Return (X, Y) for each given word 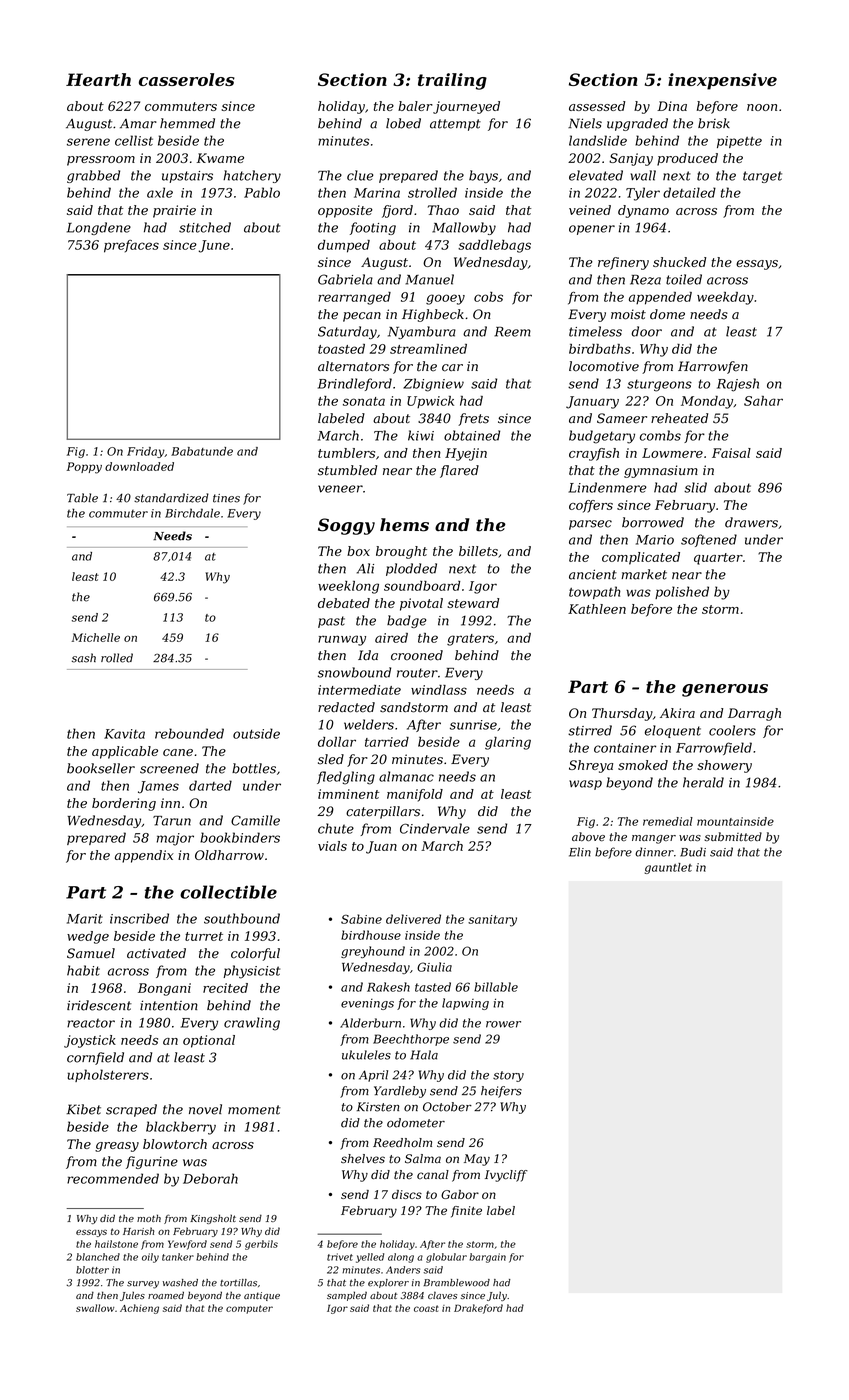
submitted (733, 836)
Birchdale (192, 513)
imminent (348, 794)
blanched (98, 1257)
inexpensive (722, 81)
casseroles (187, 79)
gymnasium (661, 471)
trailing (452, 81)
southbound (242, 918)
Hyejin (466, 454)
